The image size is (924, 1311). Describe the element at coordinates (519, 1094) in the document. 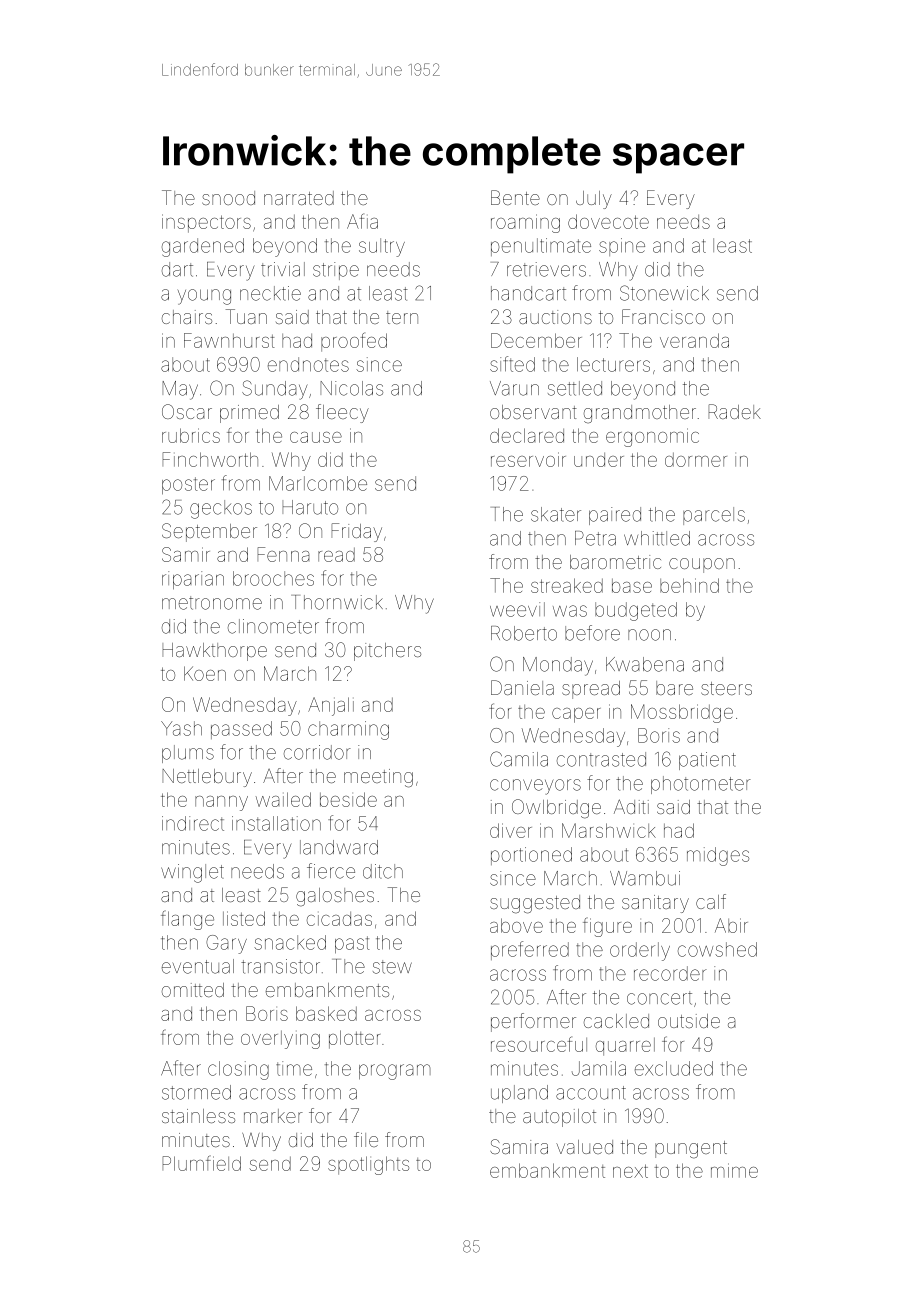

I see `upland` at that location.
